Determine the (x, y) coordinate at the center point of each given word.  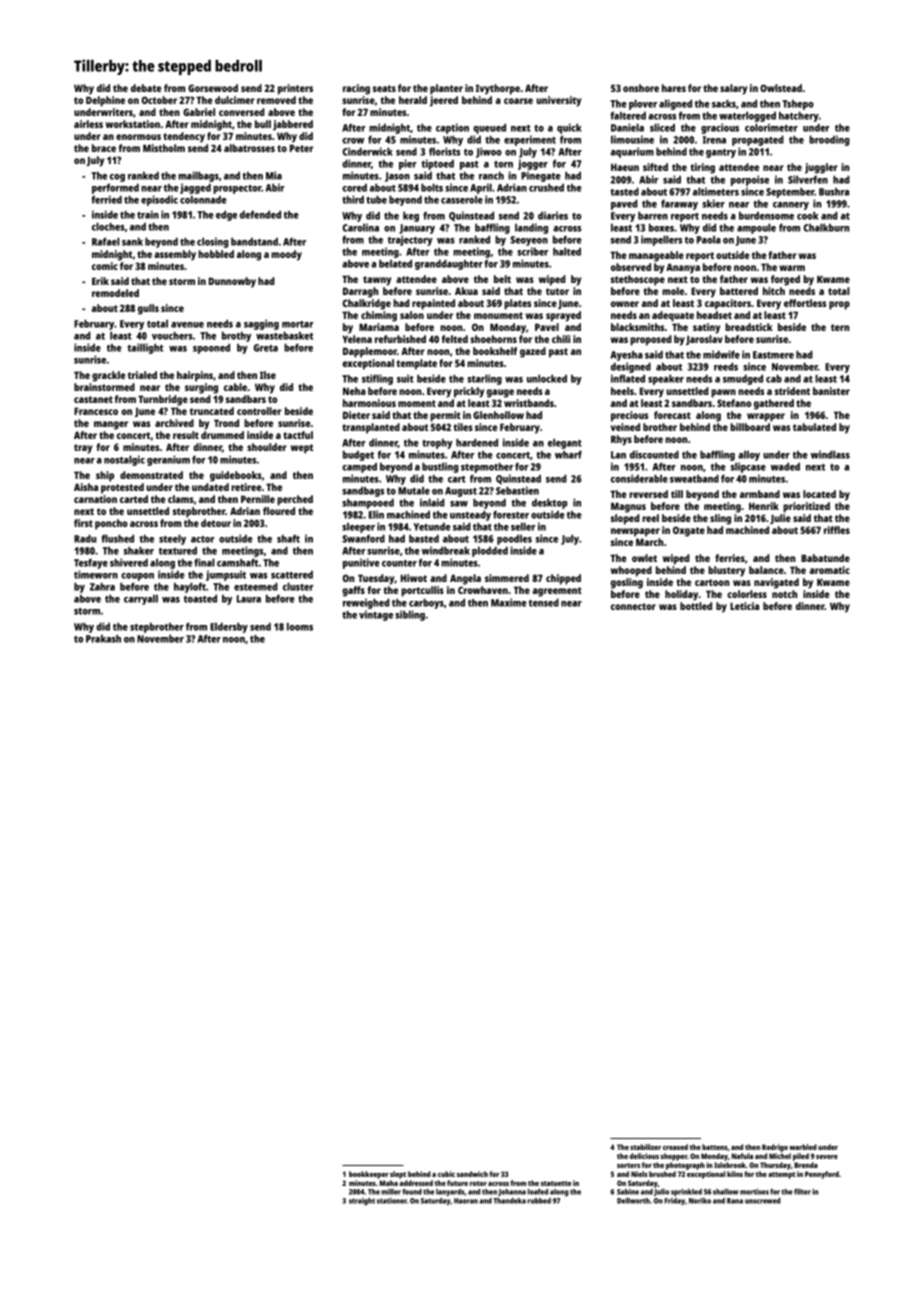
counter (399, 563)
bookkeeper (369, 1175)
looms (300, 627)
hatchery (799, 117)
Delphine (105, 101)
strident (792, 391)
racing (356, 89)
